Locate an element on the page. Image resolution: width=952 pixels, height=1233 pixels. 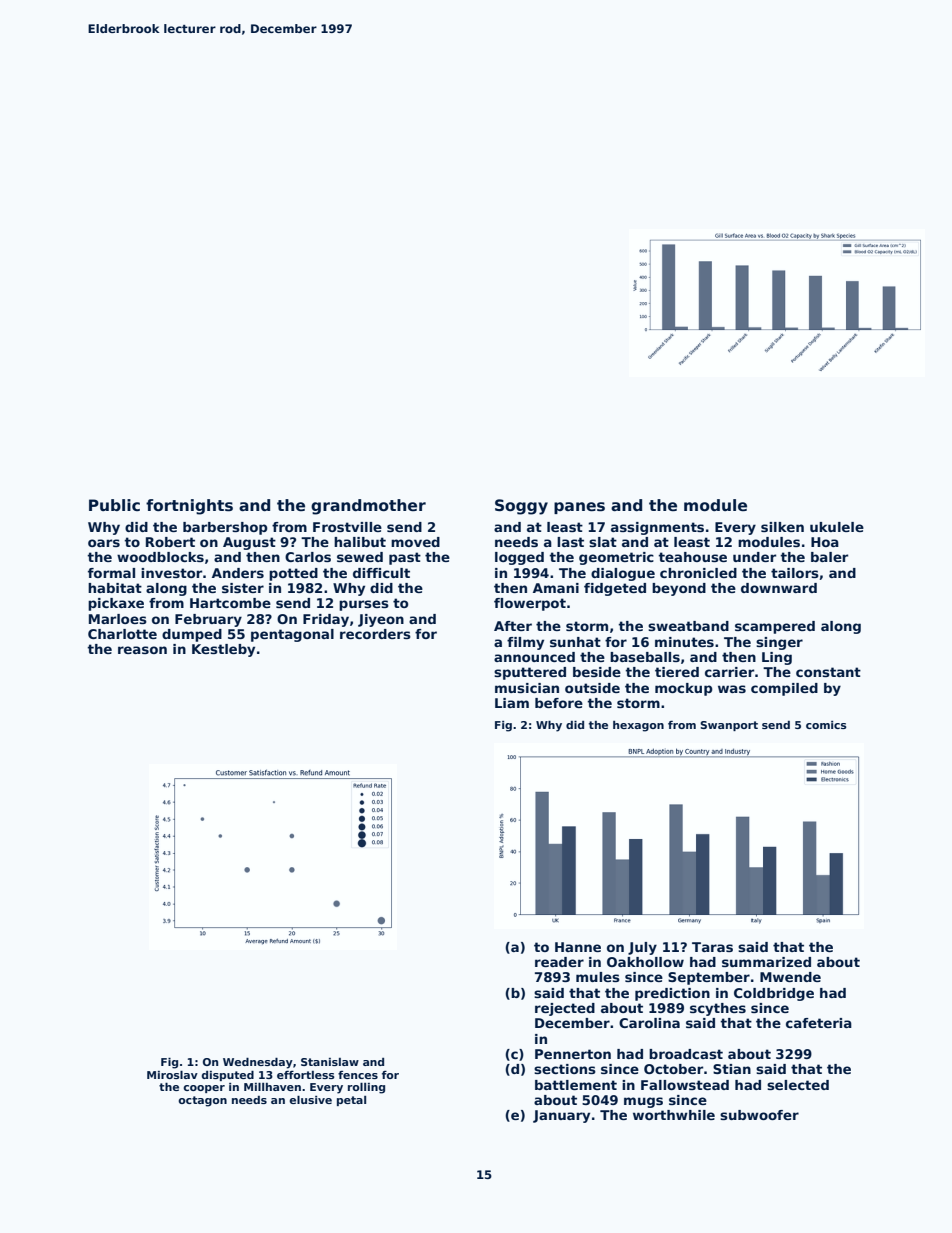
Miroslav is located at coordinates (172, 1075).
